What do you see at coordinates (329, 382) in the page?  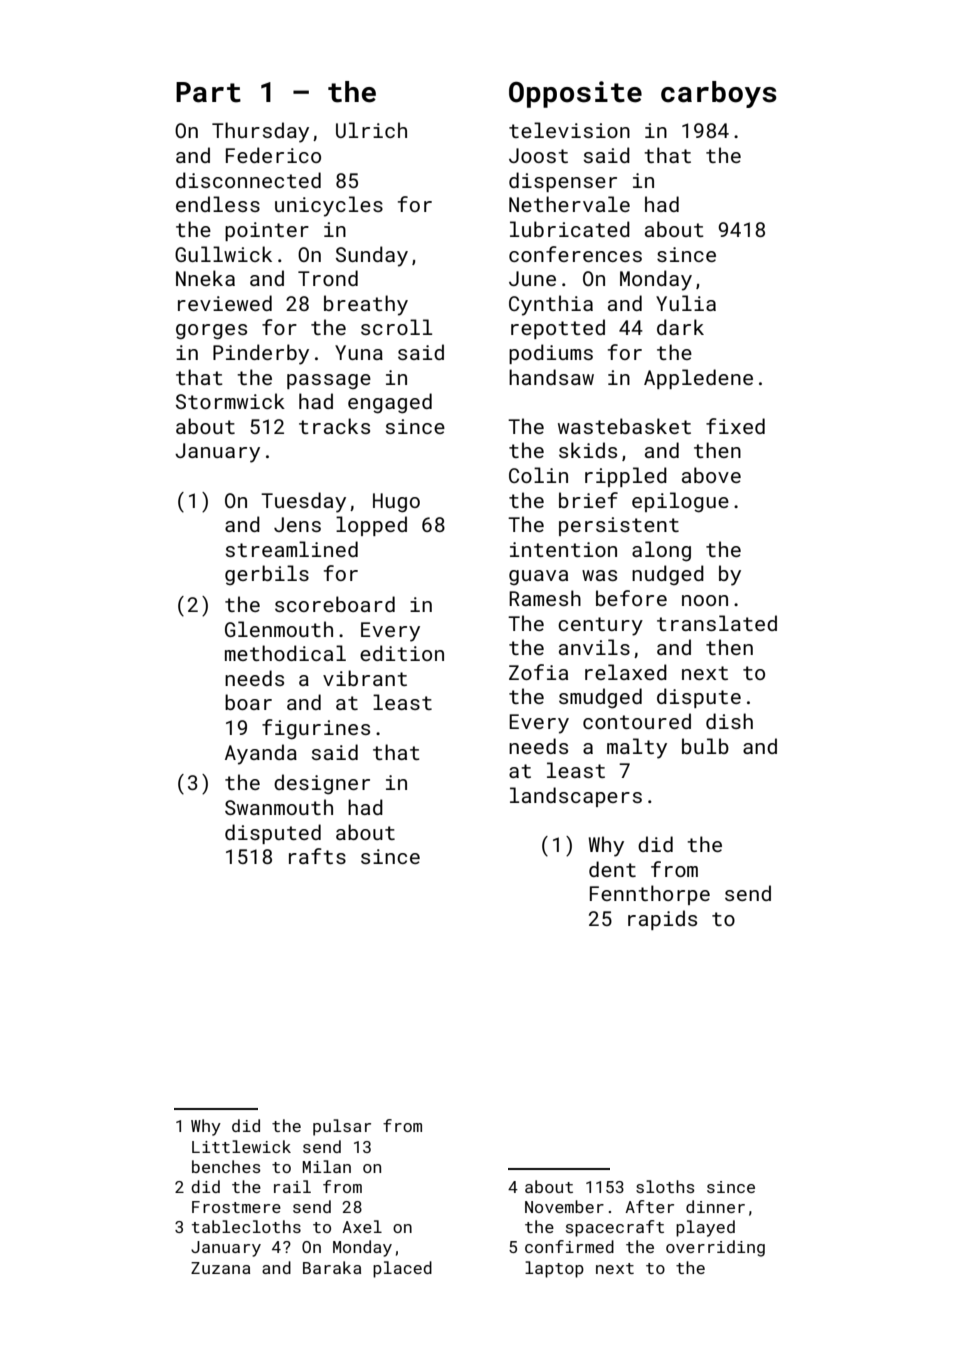 I see `passage` at bounding box center [329, 382].
